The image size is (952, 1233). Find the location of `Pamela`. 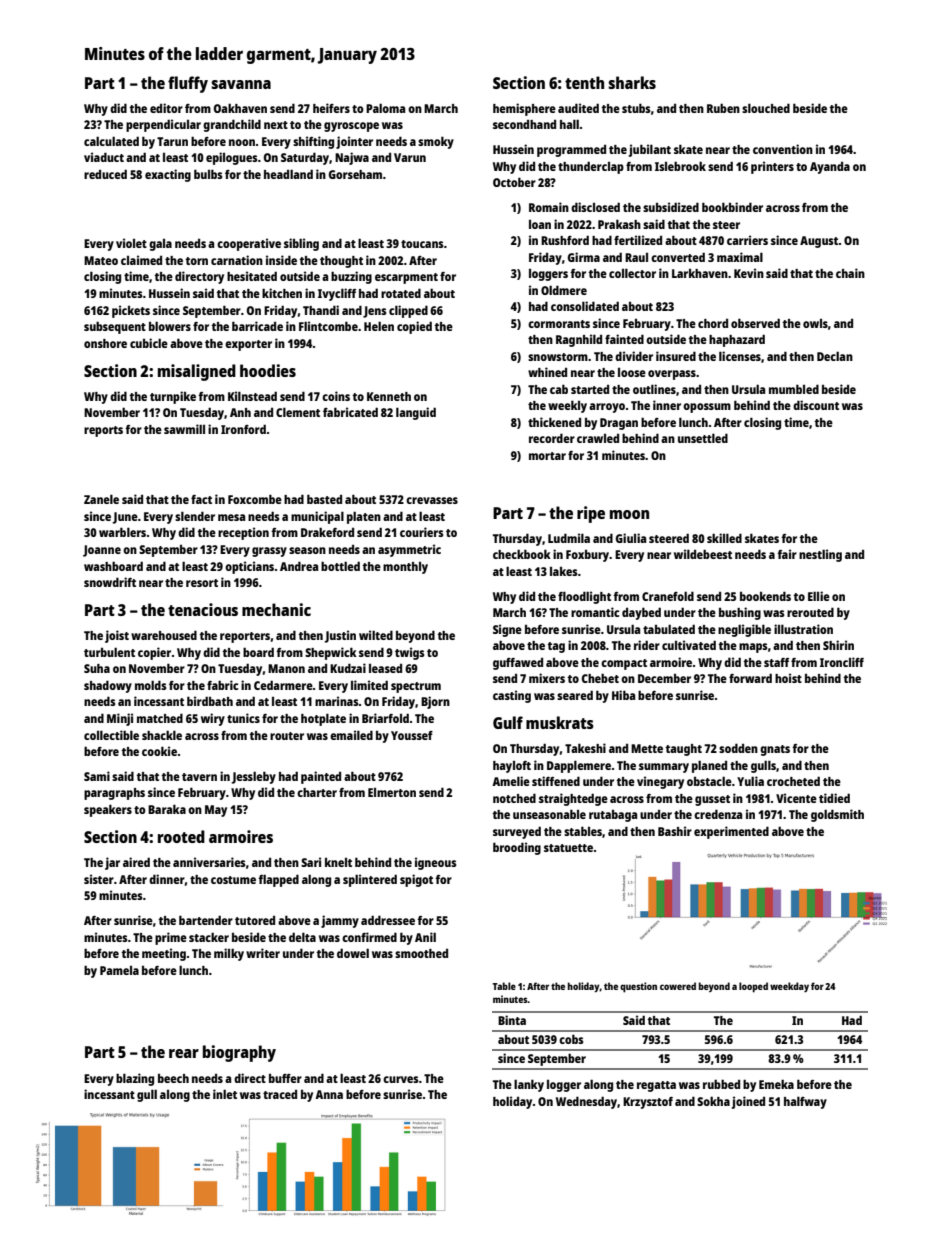

Pamela is located at coordinates (119, 970).
